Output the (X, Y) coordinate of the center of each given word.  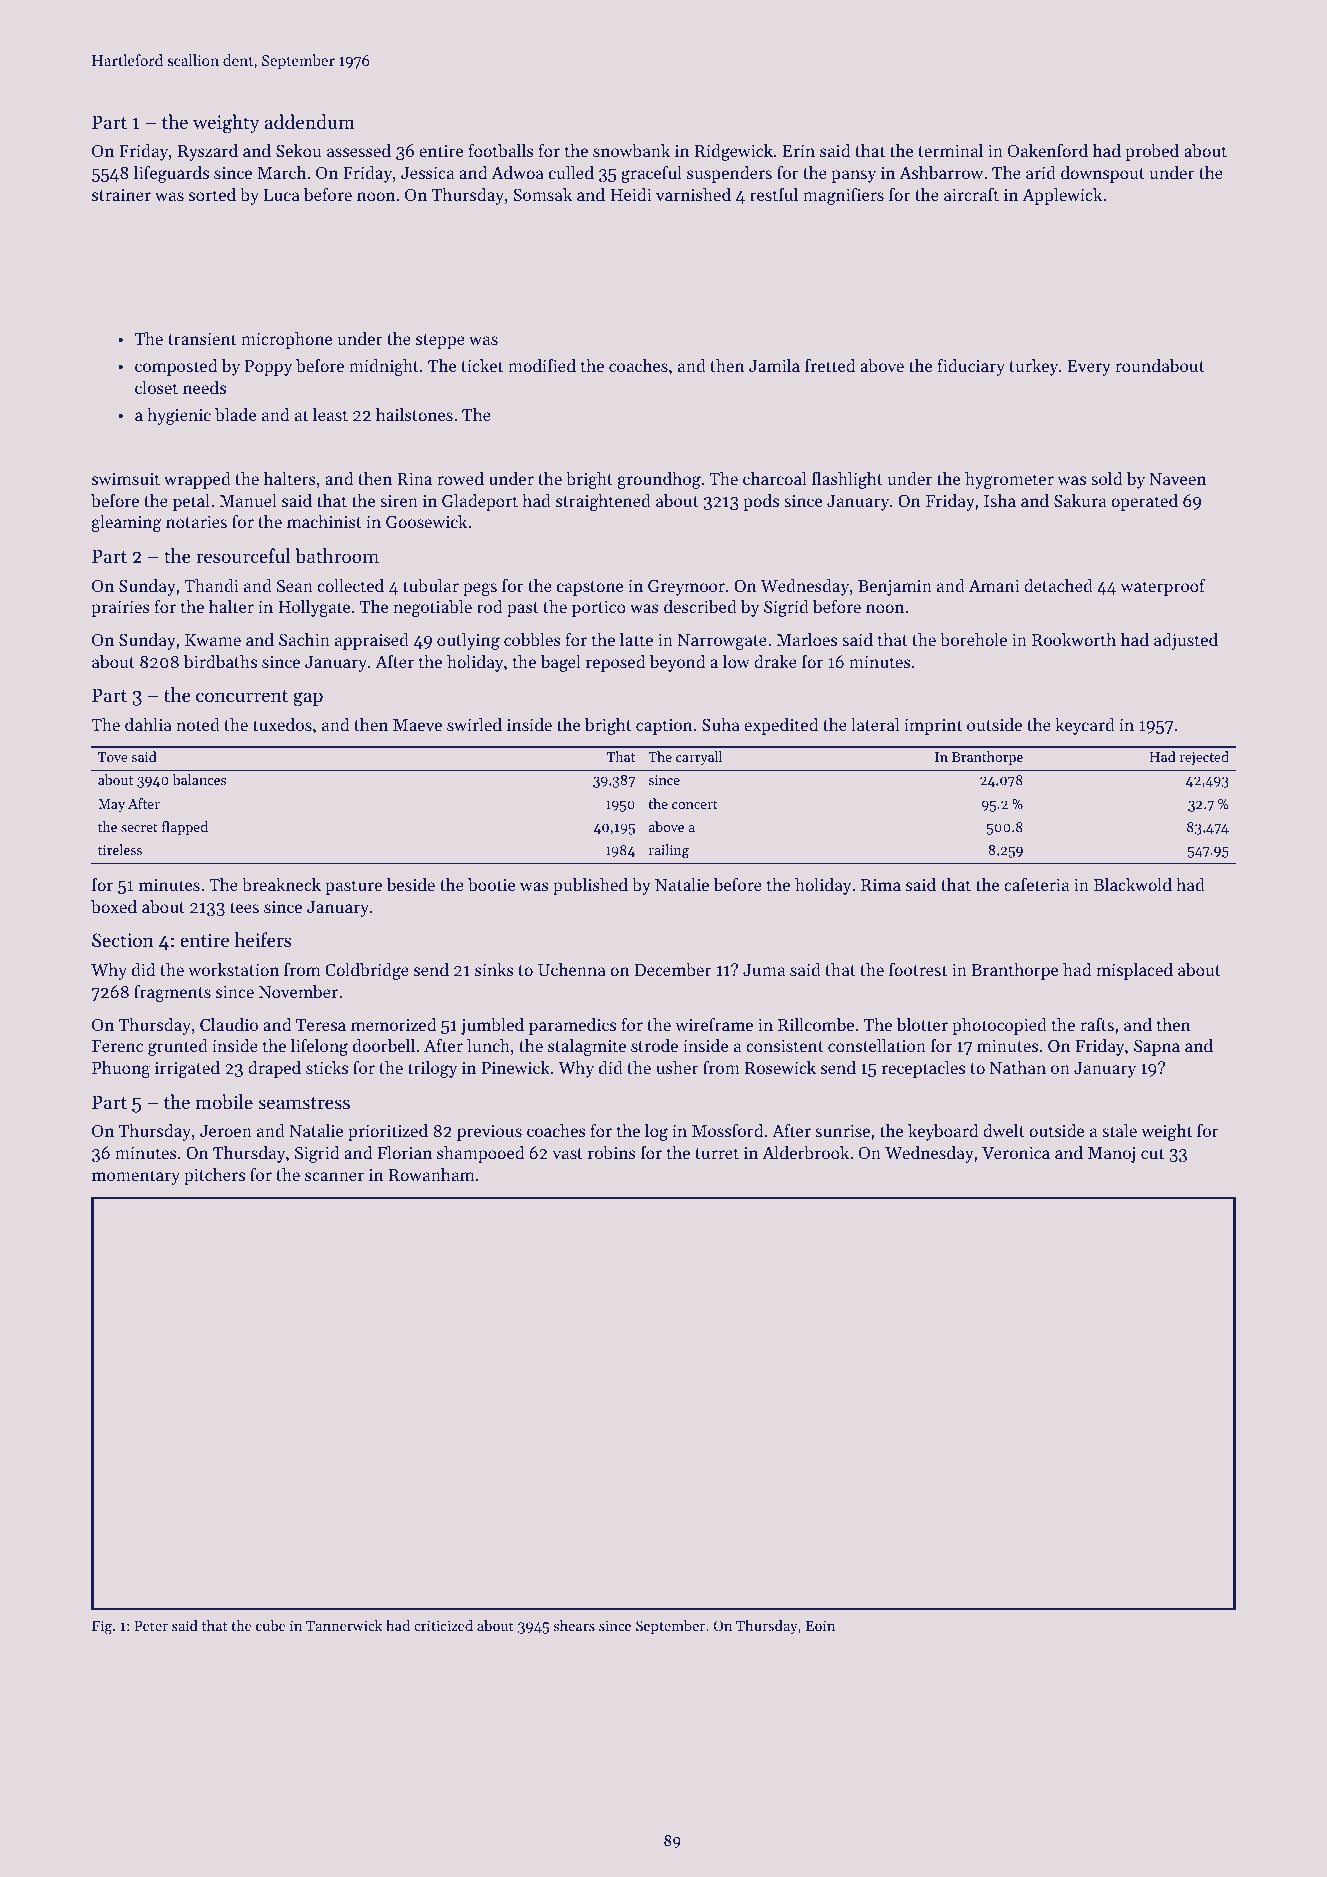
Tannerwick (344, 1625)
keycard (1085, 726)
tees (244, 907)
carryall (699, 758)
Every (1089, 368)
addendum (309, 121)
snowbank (631, 150)
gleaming (127, 523)
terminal (951, 150)
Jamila (774, 365)
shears (574, 1625)
